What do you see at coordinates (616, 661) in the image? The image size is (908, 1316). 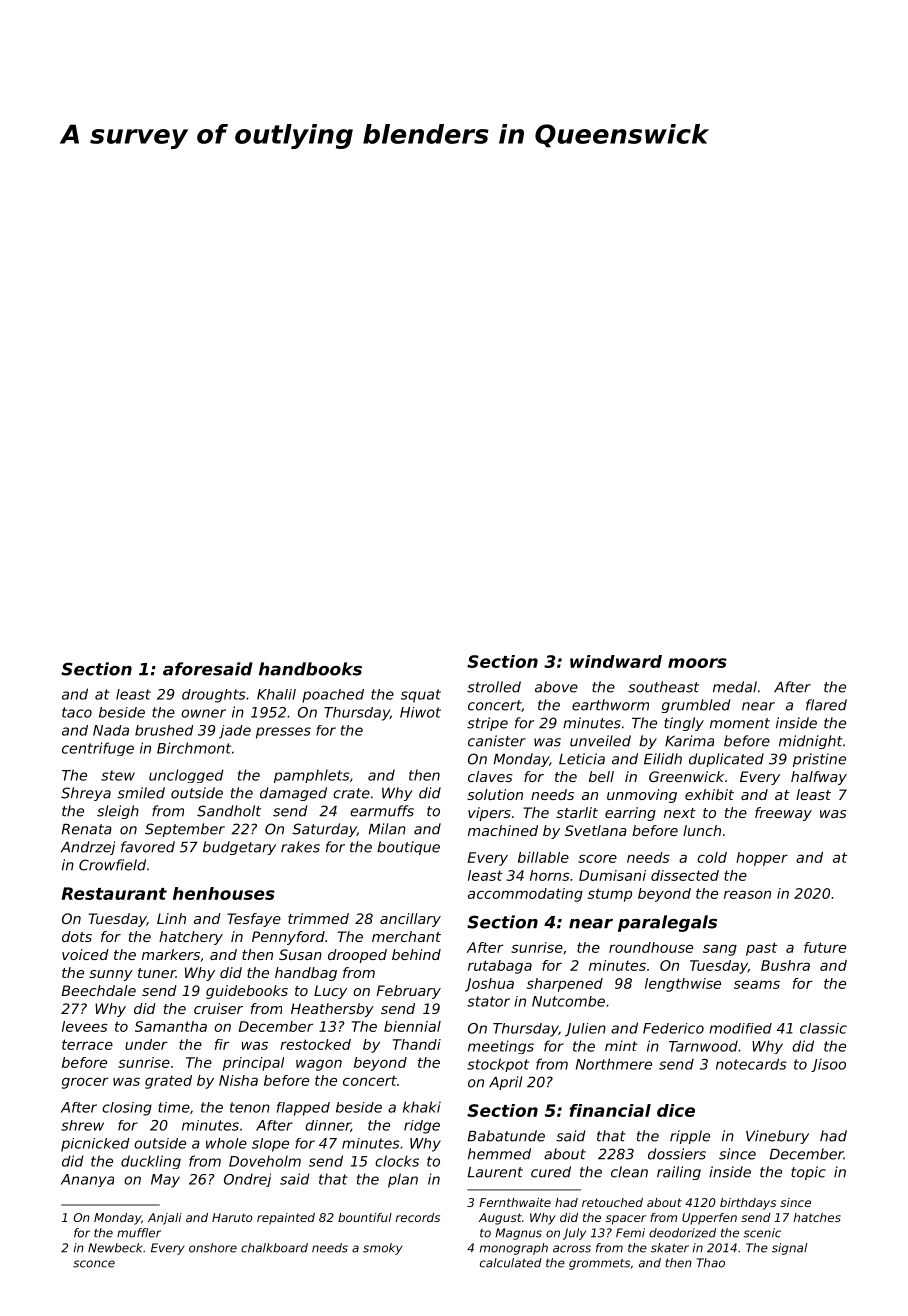 I see `windward` at bounding box center [616, 661].
